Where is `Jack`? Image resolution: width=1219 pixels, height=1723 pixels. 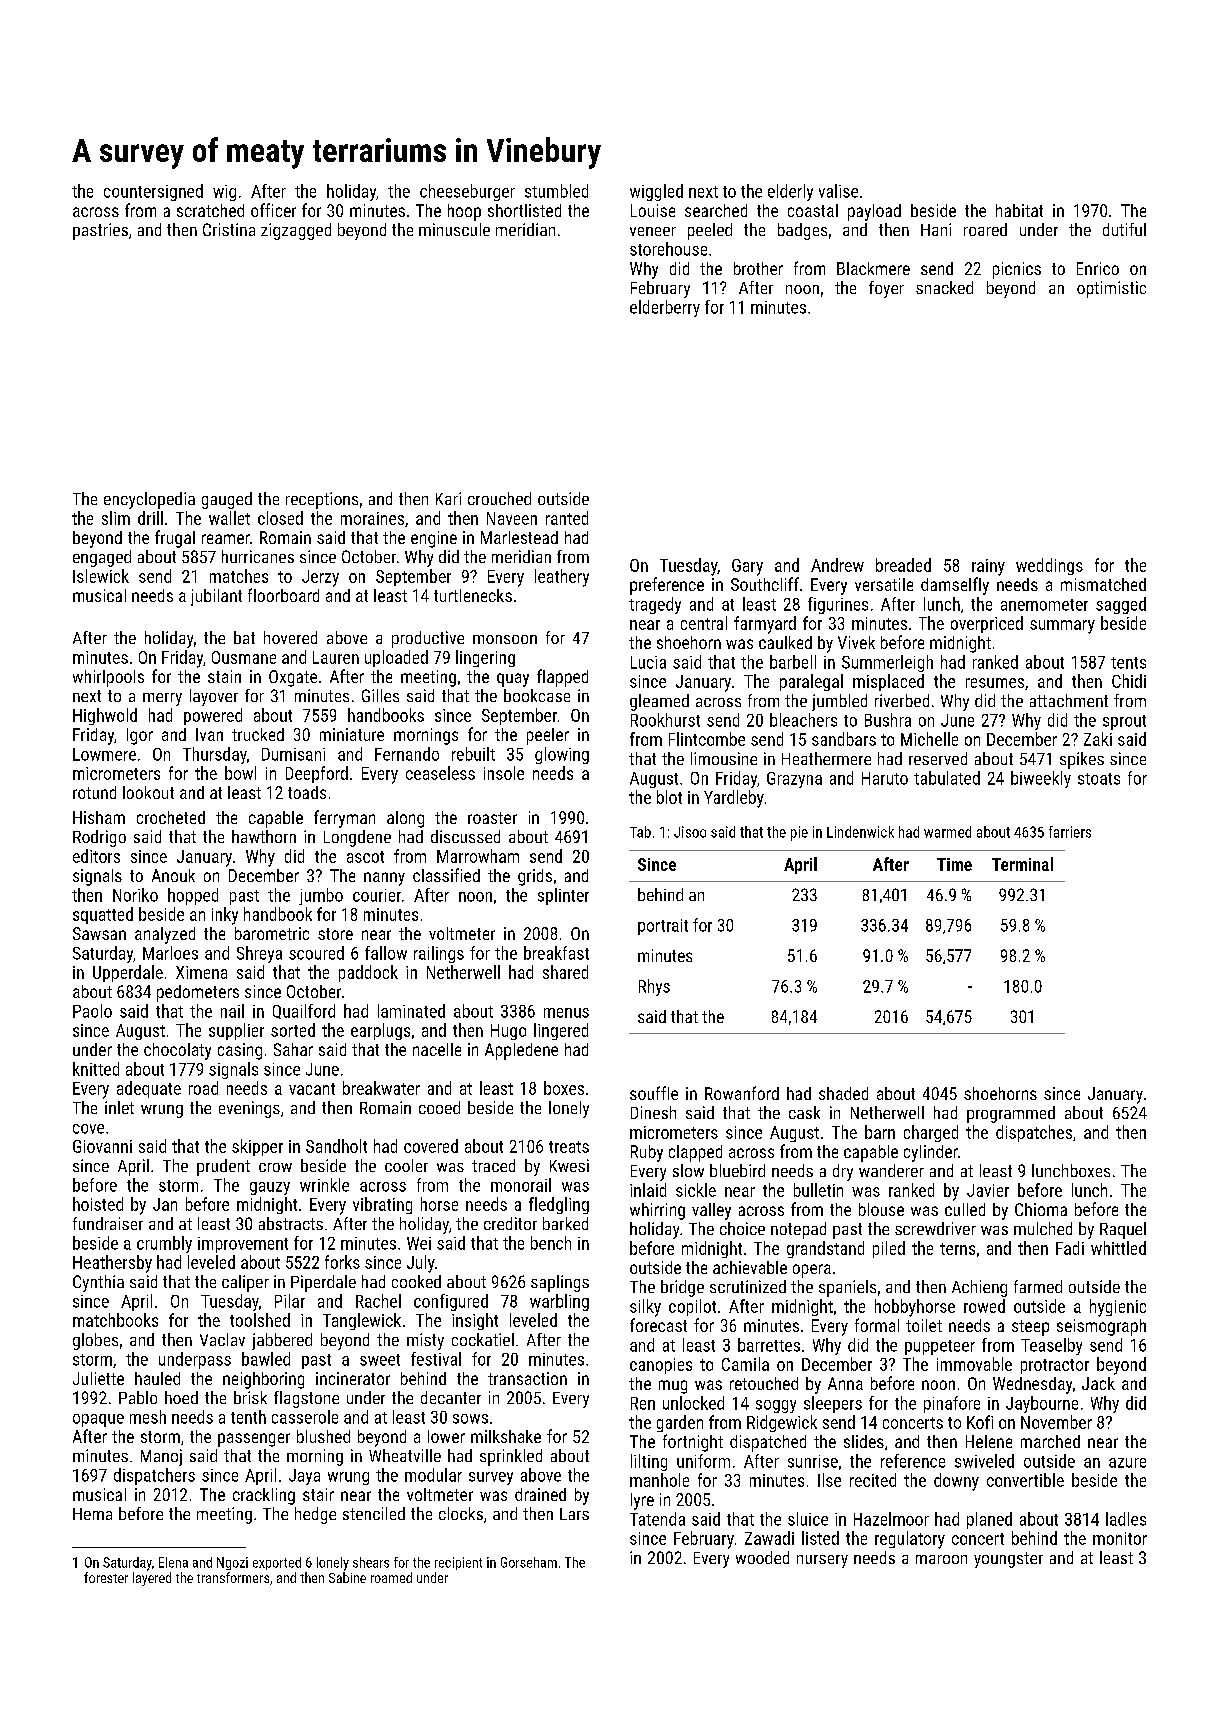 Jack is located at coordinates (1098, 1383).
